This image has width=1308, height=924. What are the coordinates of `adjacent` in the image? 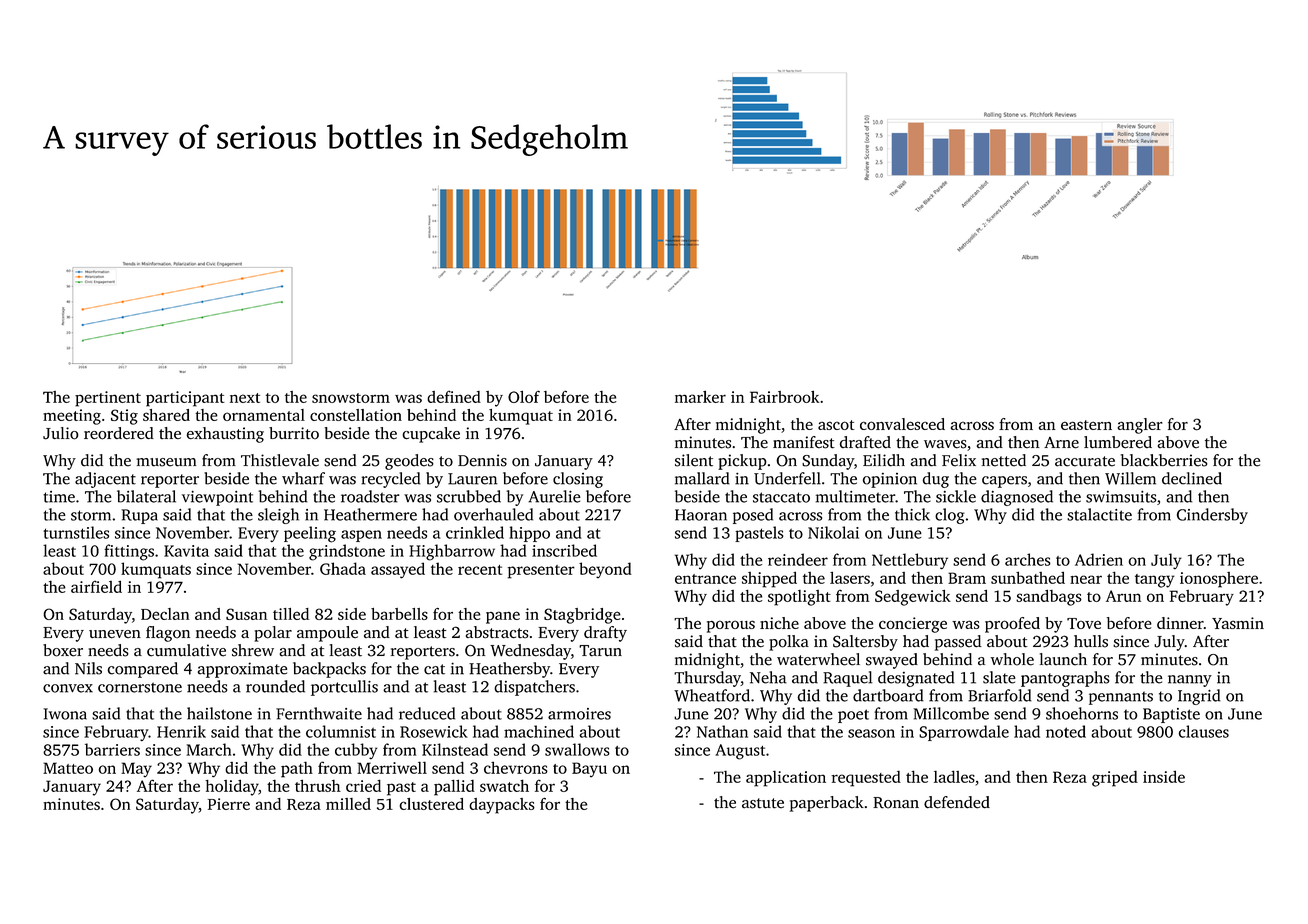 It's located at (105, 480).
